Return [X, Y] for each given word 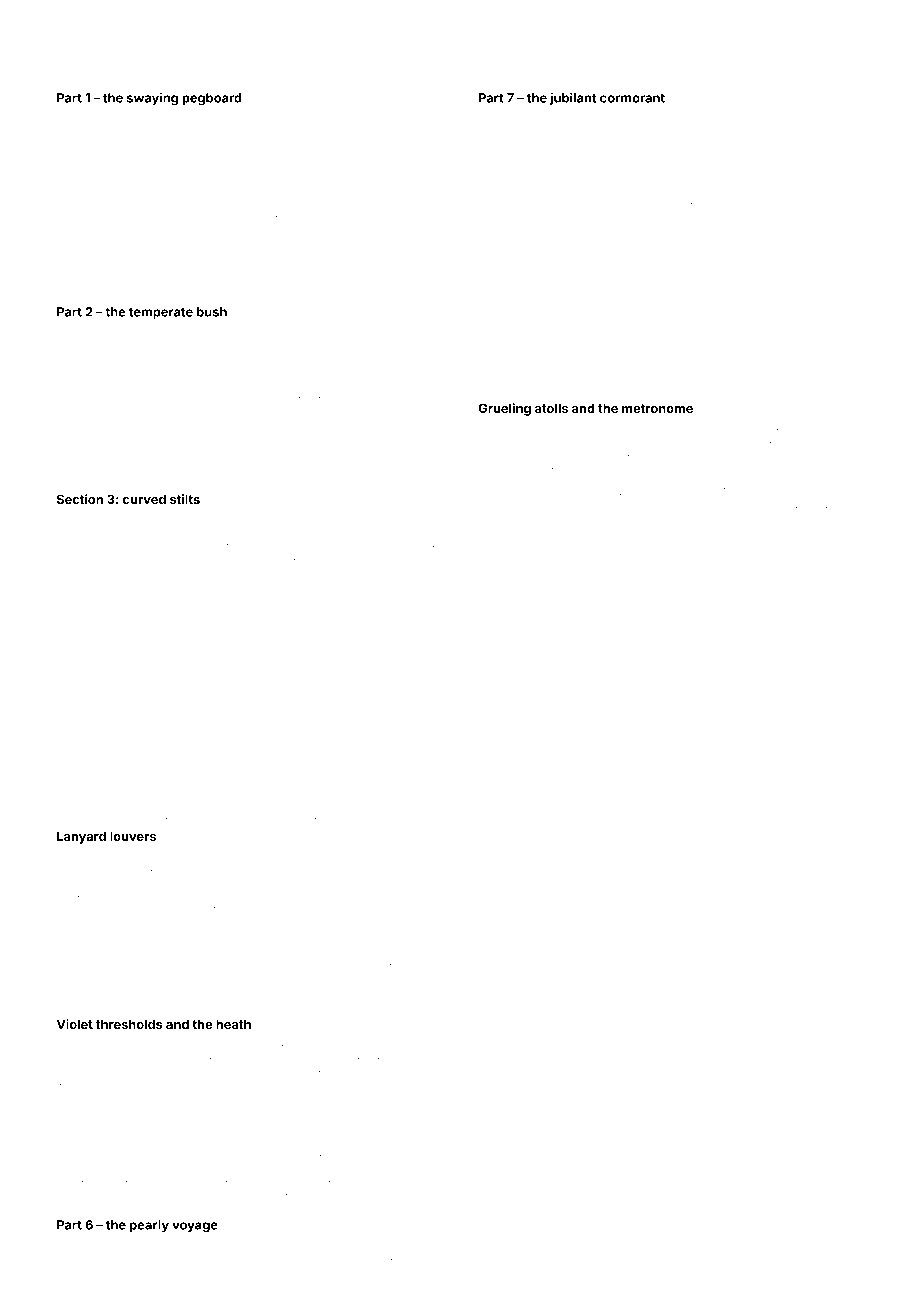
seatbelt [75, 466]
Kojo [280, 156]
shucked [707, 698]
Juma [421, 544]
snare [546, 763]
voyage [195, 1227]
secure [495, 698]
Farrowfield [796, 200]
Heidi [160, 583]
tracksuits [215, 939]
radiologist [598, 428]
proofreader [766, 427]
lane [850, 749]
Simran [495, 201]
